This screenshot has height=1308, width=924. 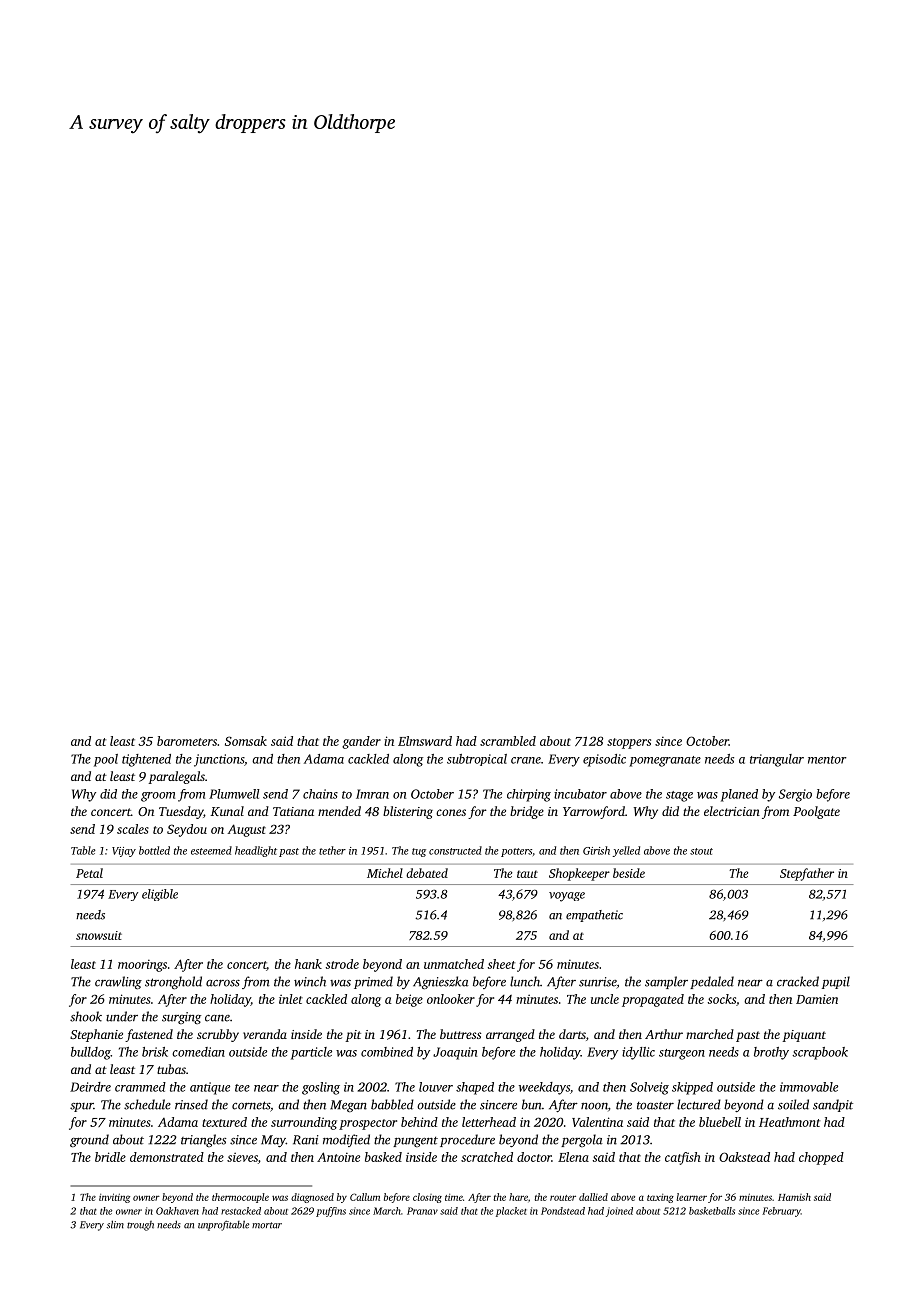 What do you see at coordinates (176, 777) in the screenshot?
I see `paralegals` at bounding box center [176, 777].
